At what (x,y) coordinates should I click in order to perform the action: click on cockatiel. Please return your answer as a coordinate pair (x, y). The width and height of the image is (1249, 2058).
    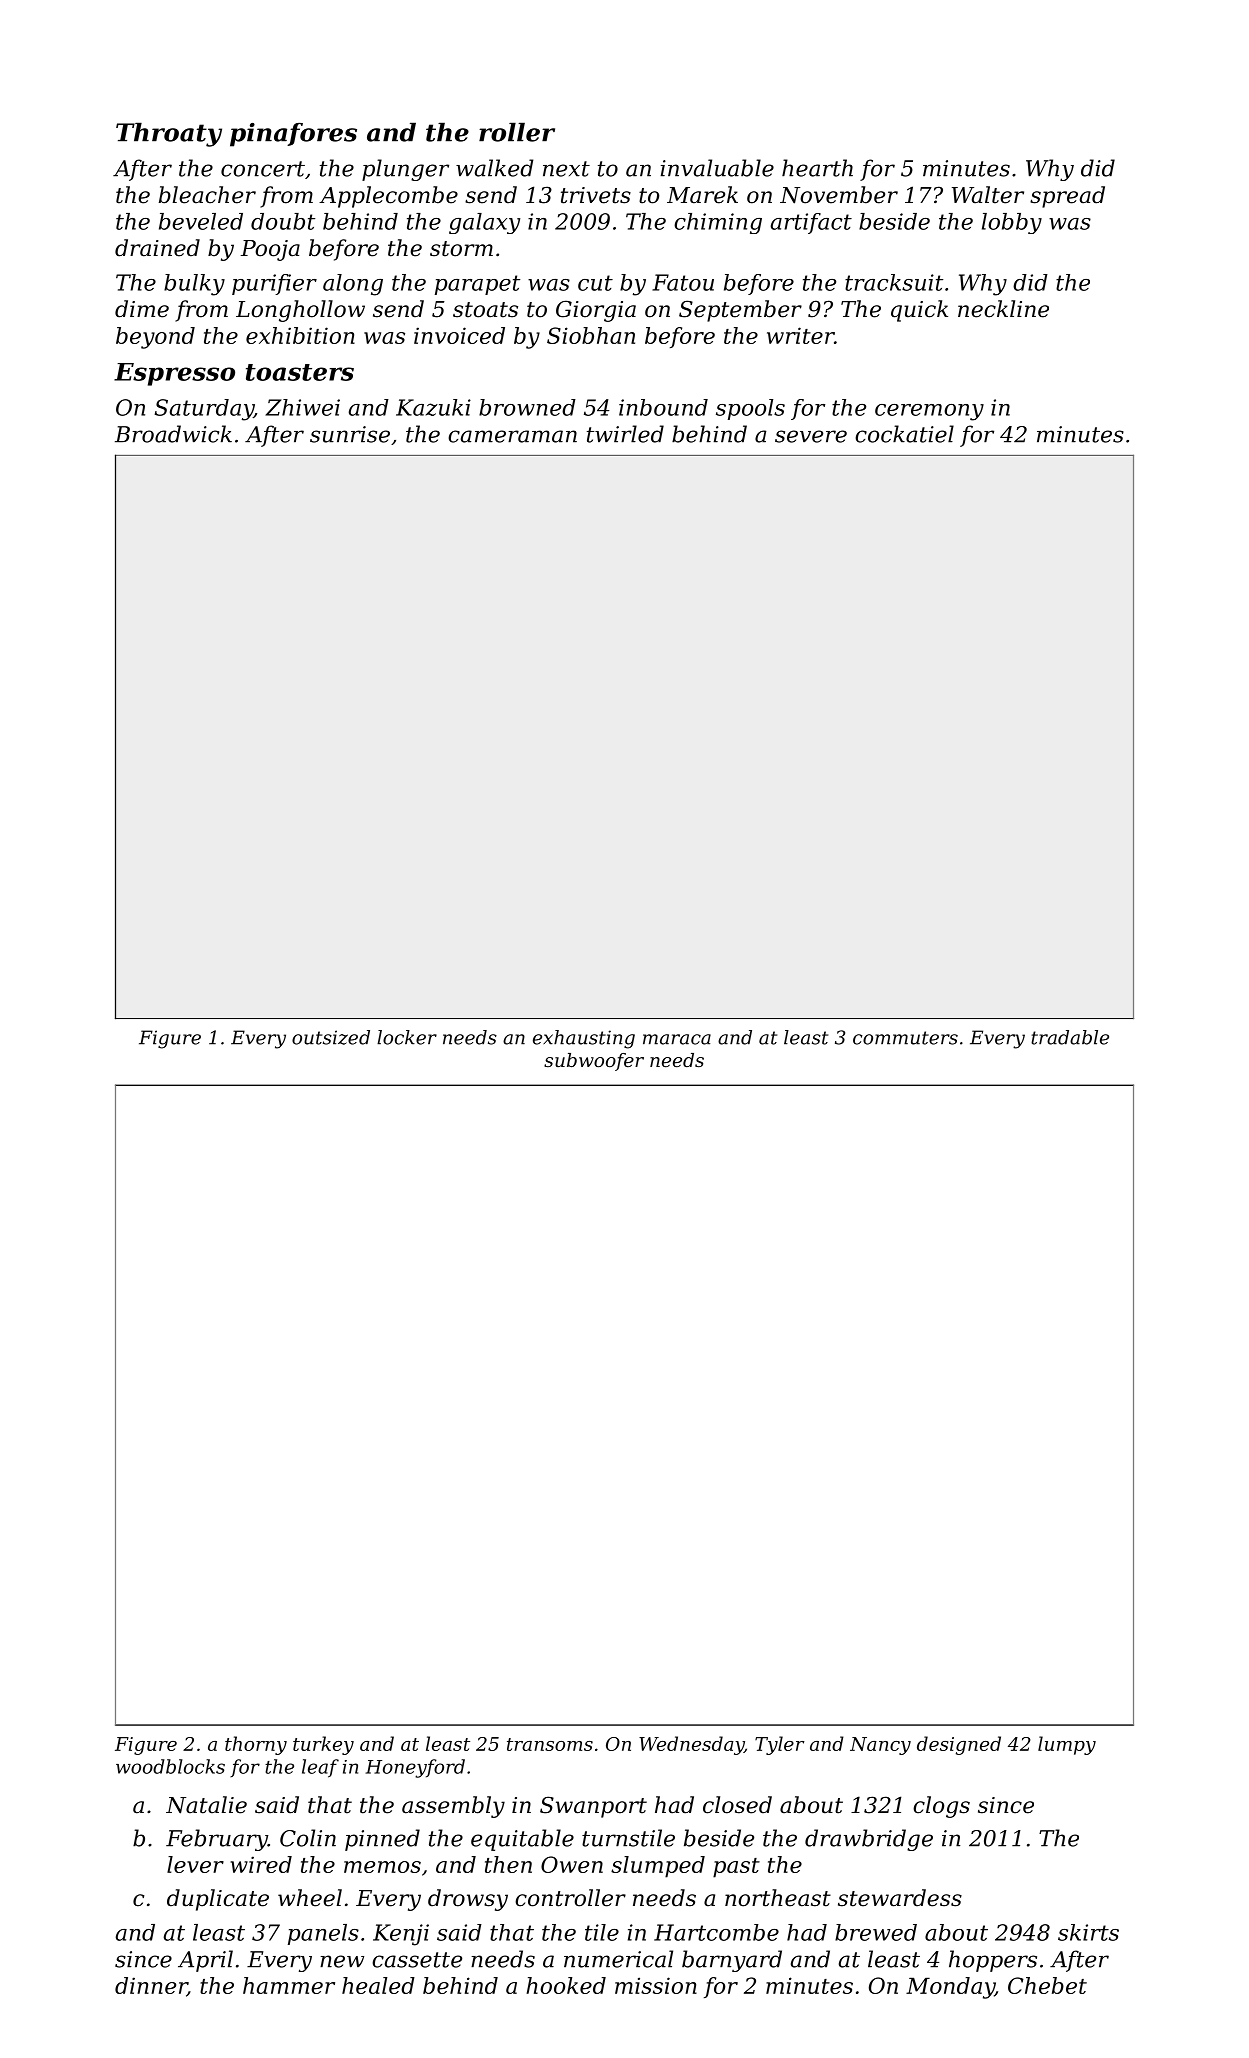
    Looking at the image, I should click on (904, 434).
